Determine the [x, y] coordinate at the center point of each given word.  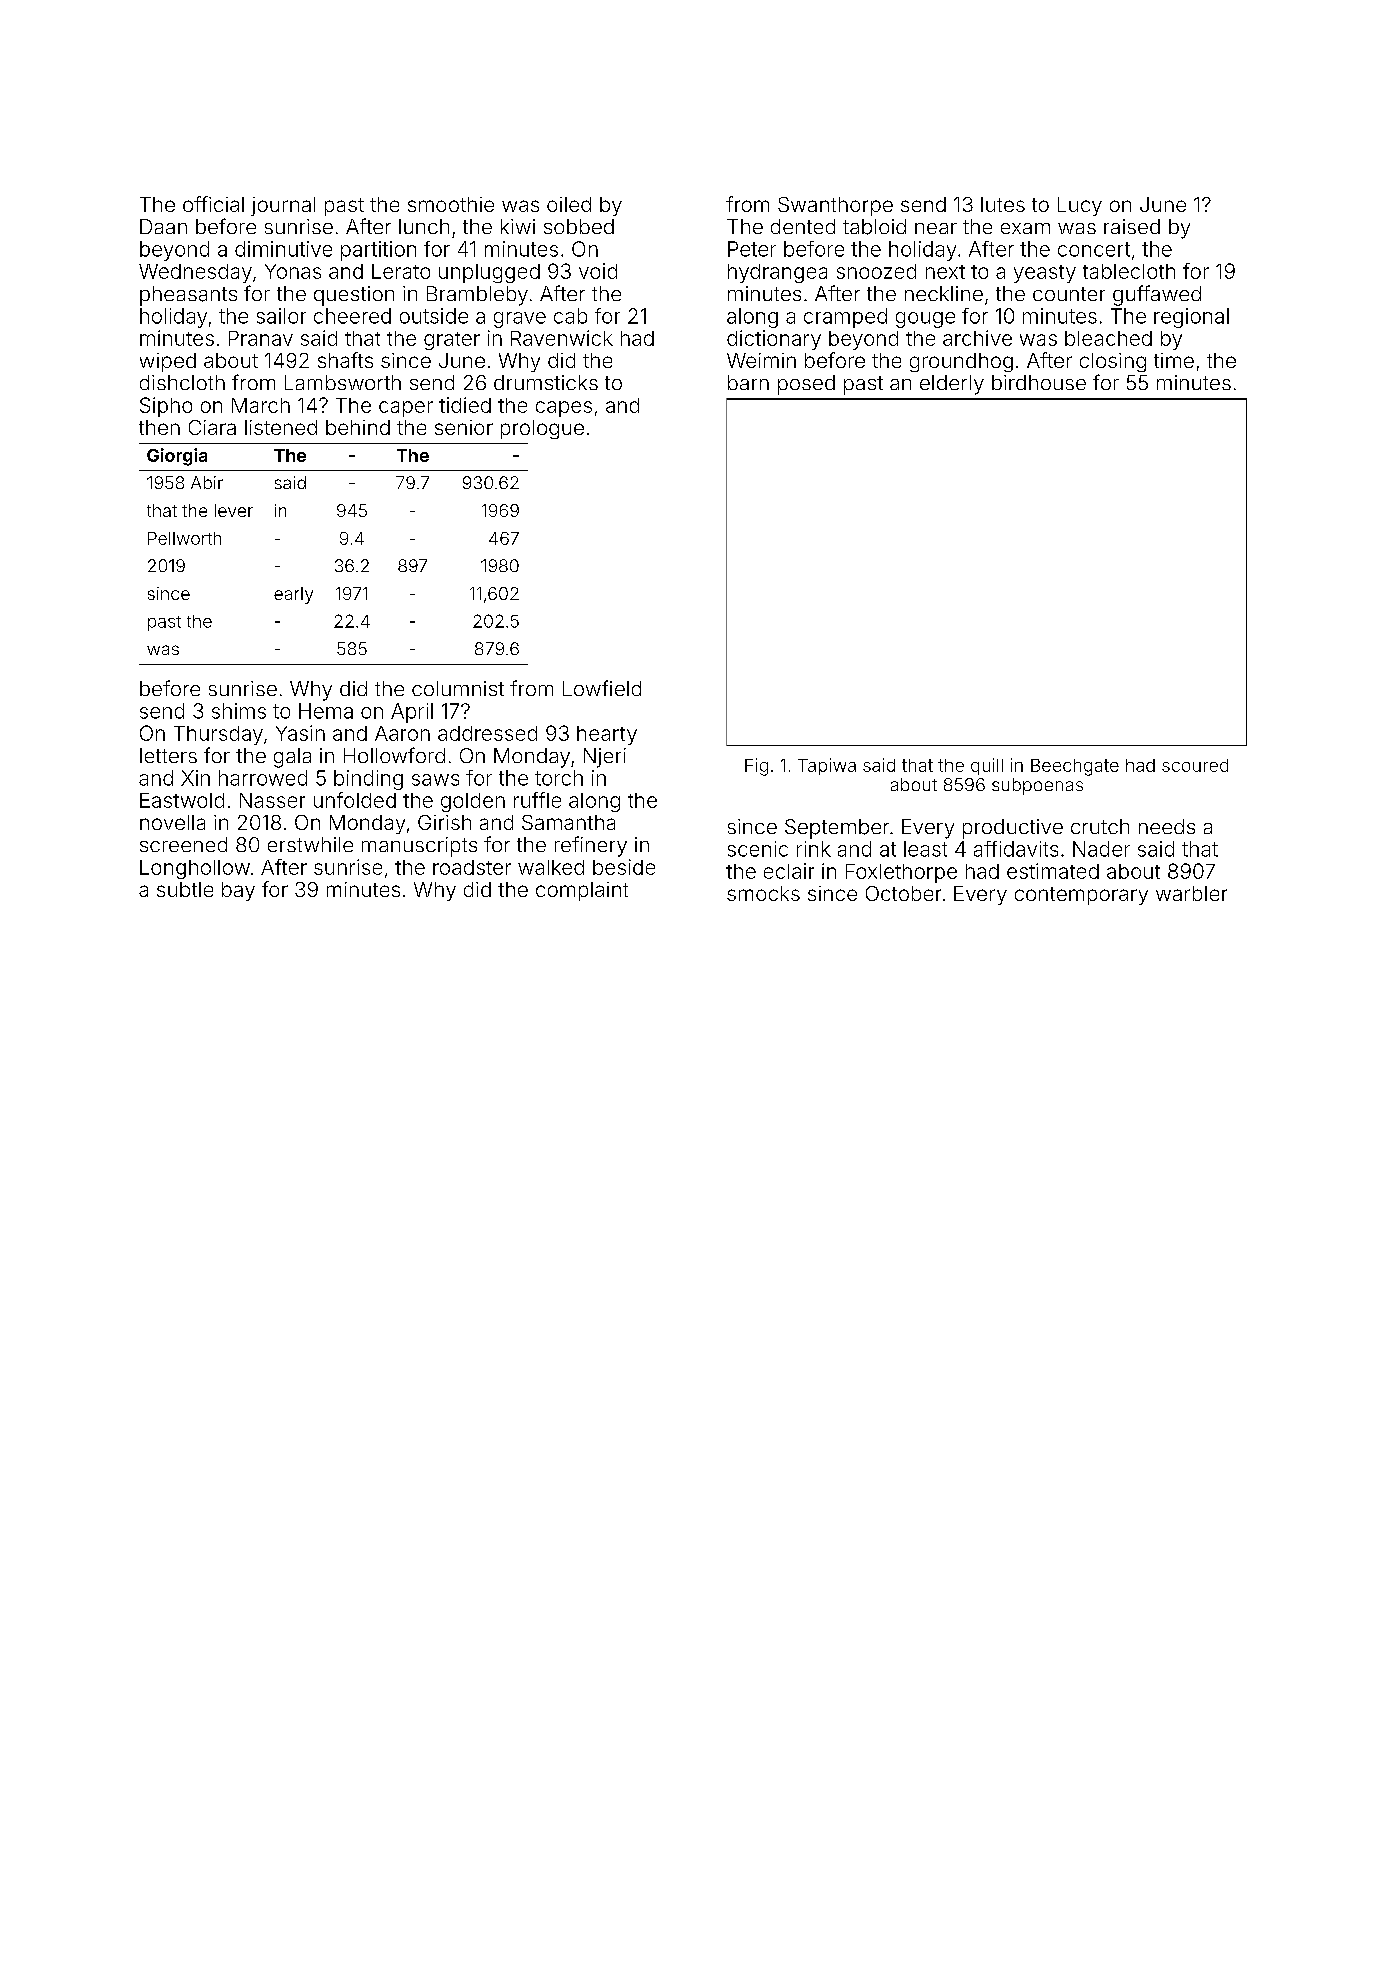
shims [239, 711]
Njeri [605, 758]
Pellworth [184, 538]
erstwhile [310, 844]
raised [1132, 226]
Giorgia [177, 457]
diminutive [283, 249]
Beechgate [1075, 767]
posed [806, 385]
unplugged [489, 273]
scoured [1195, 765]
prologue [542, 429]
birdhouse [1039, 382]
